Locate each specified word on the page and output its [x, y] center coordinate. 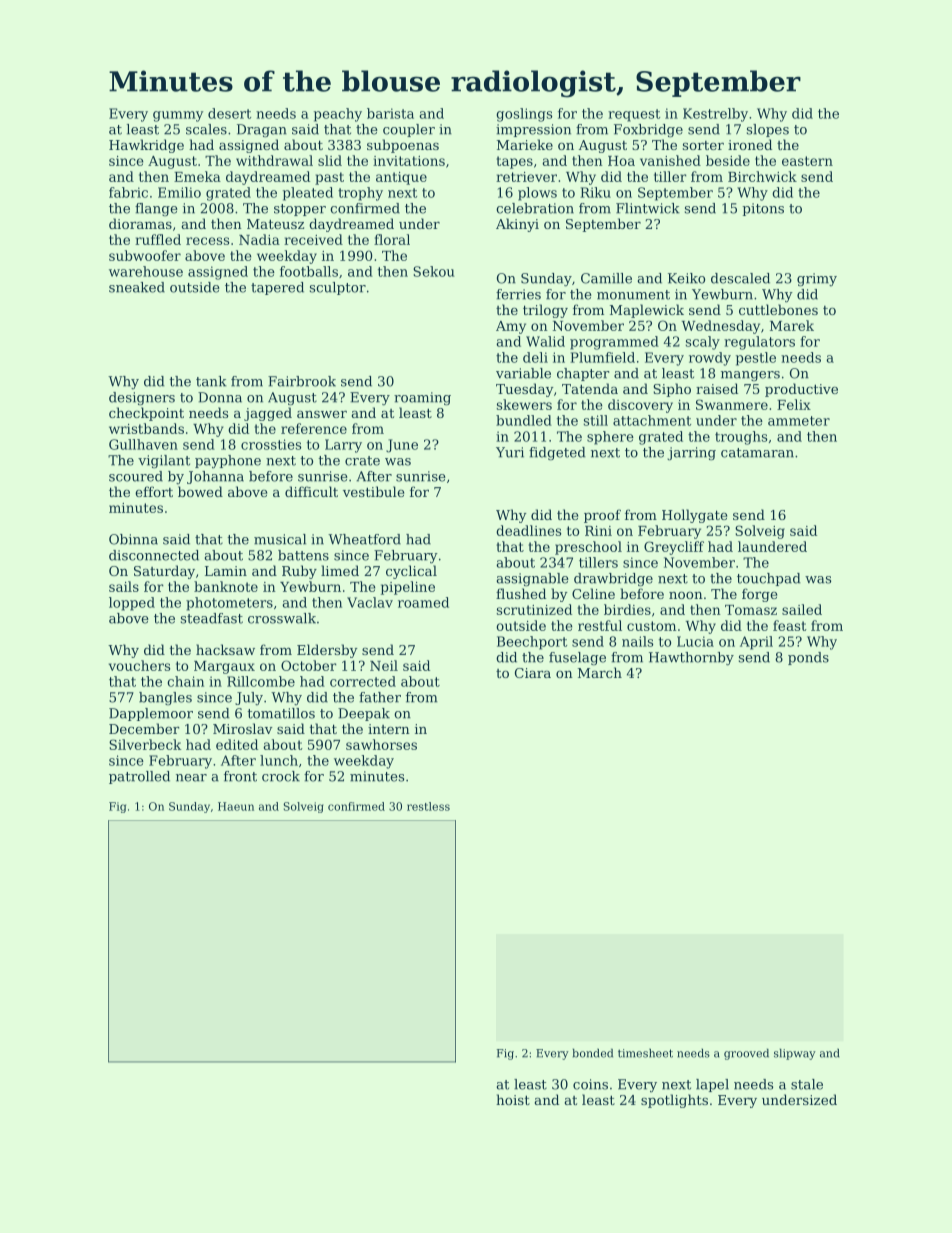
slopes [768, 130]
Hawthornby [691, 659]
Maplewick [647, 311]
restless [428, 806]
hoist [513, 1099]
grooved [746, 1054]
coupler [409, 130]
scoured [136, 476]
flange [156, 209]
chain [185, 681]
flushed [521, 593]
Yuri [510, 452]
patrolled [139, 777]
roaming [422, 399]
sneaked [137, 287]
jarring [691, 453]
